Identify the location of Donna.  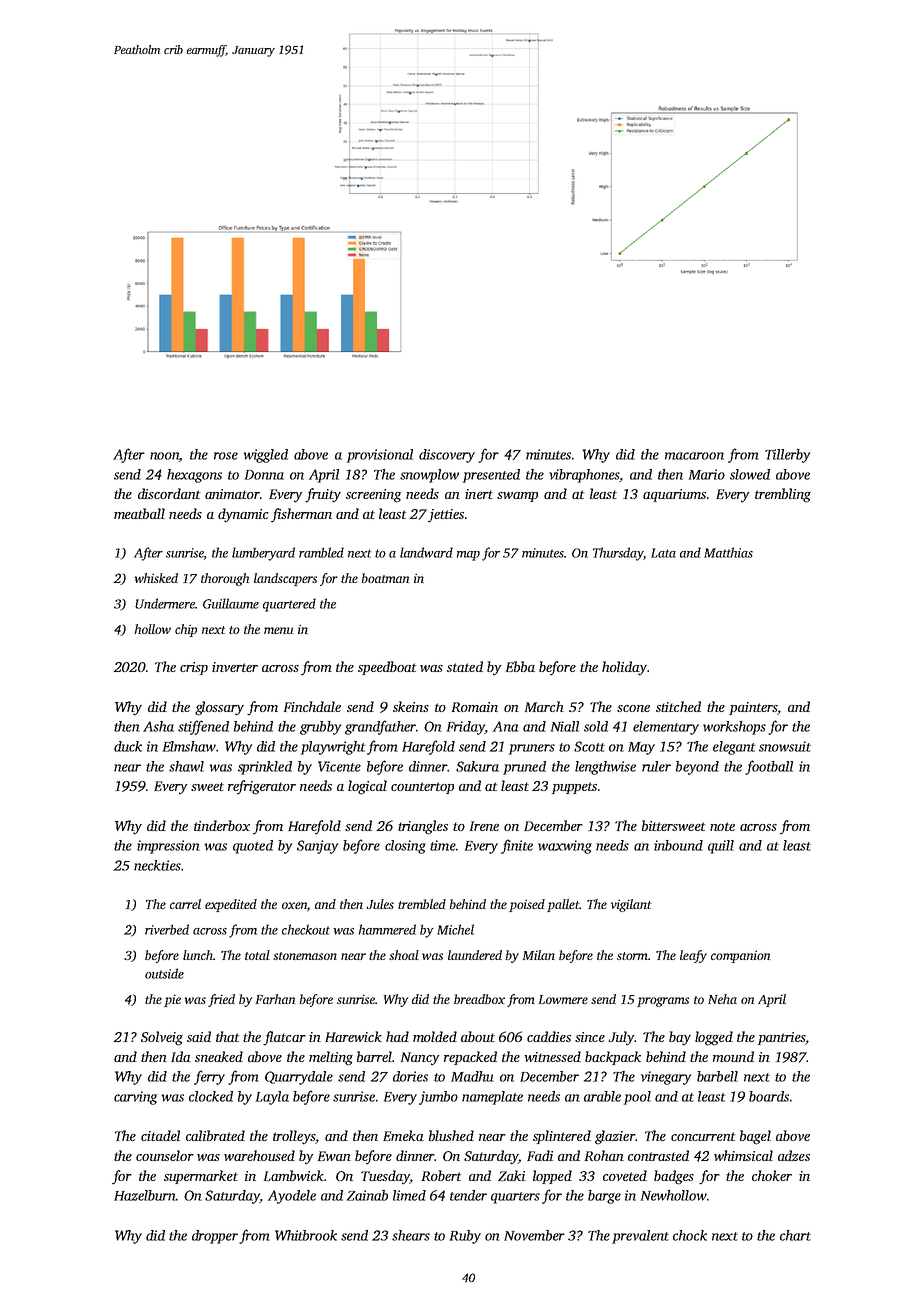
(264, 475).
